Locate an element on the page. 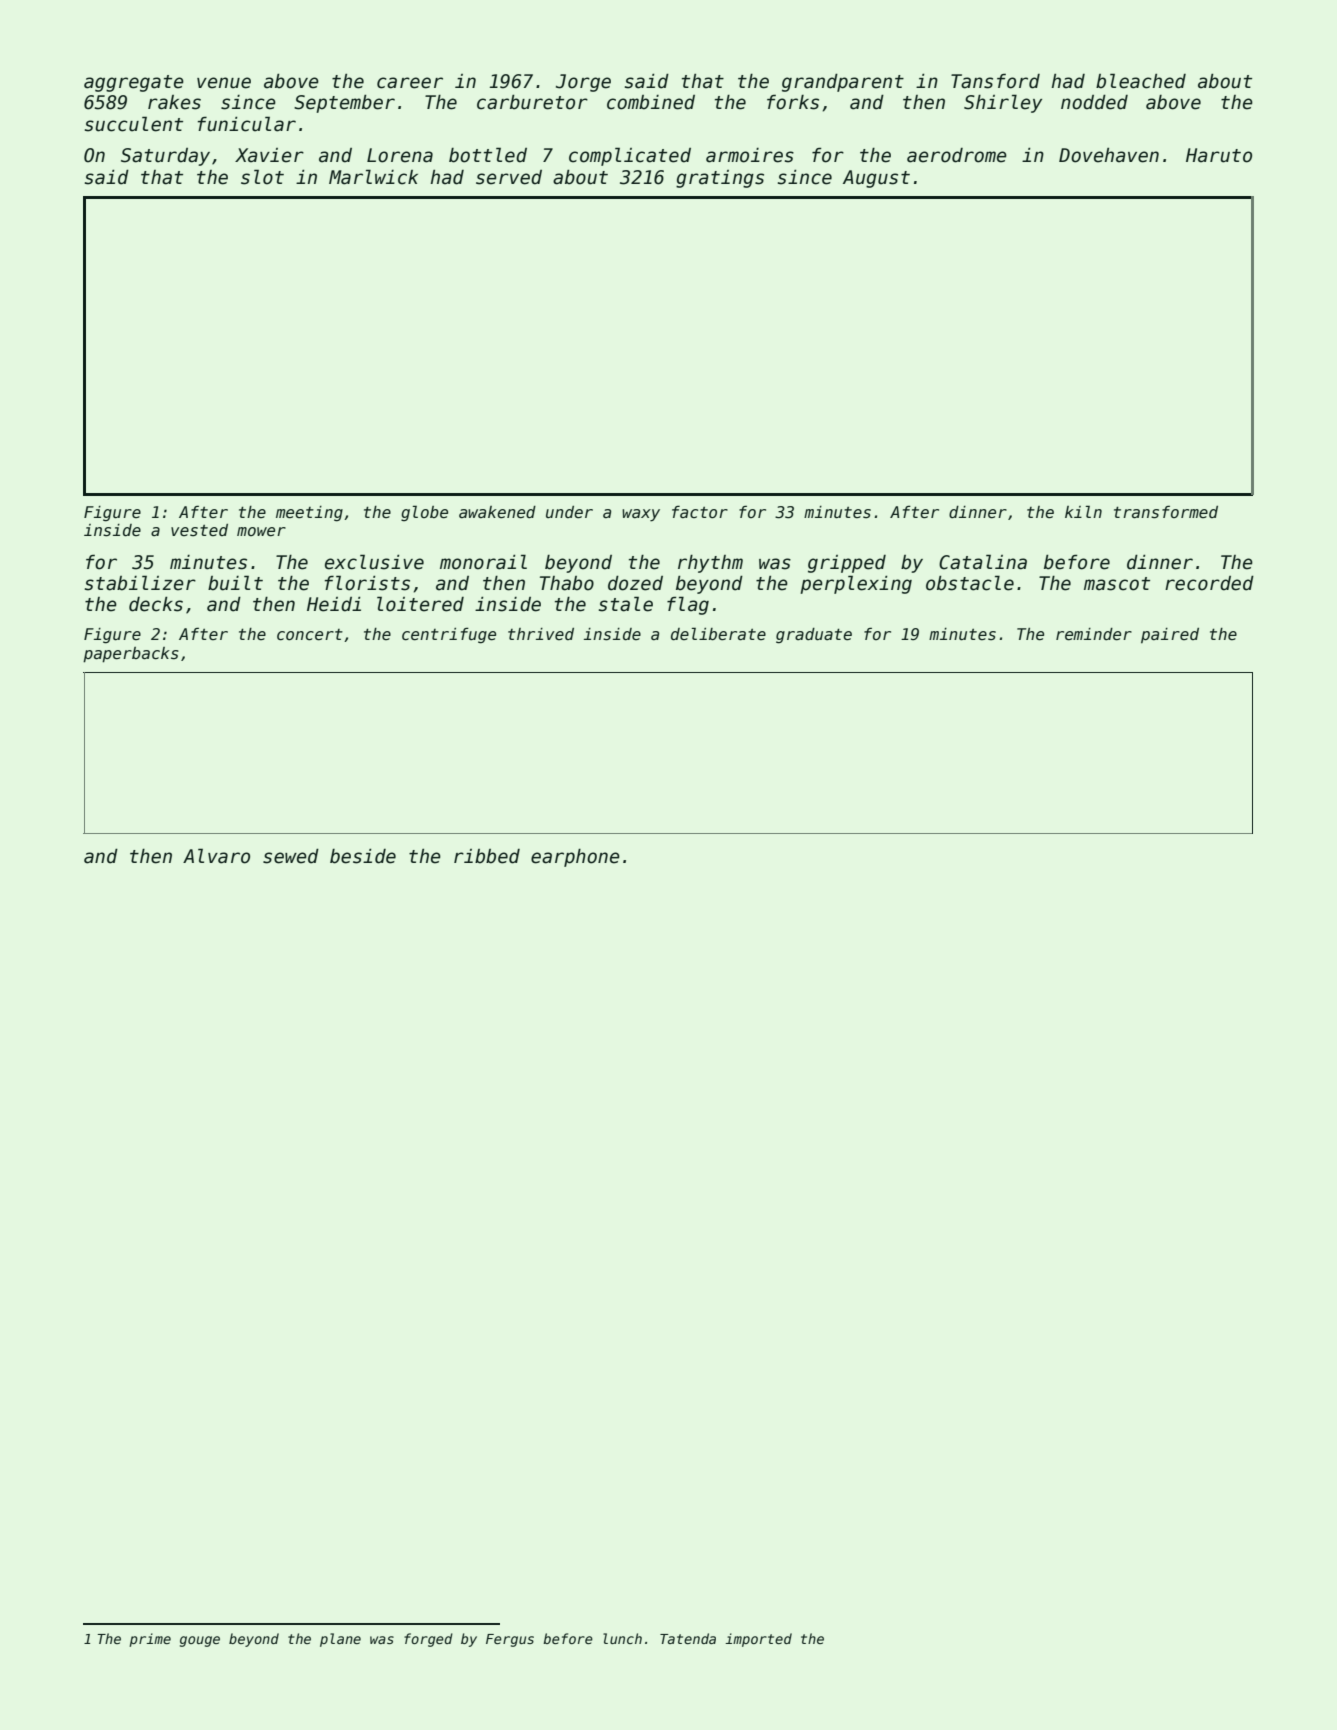  August is located at coordinates (876, 179).
